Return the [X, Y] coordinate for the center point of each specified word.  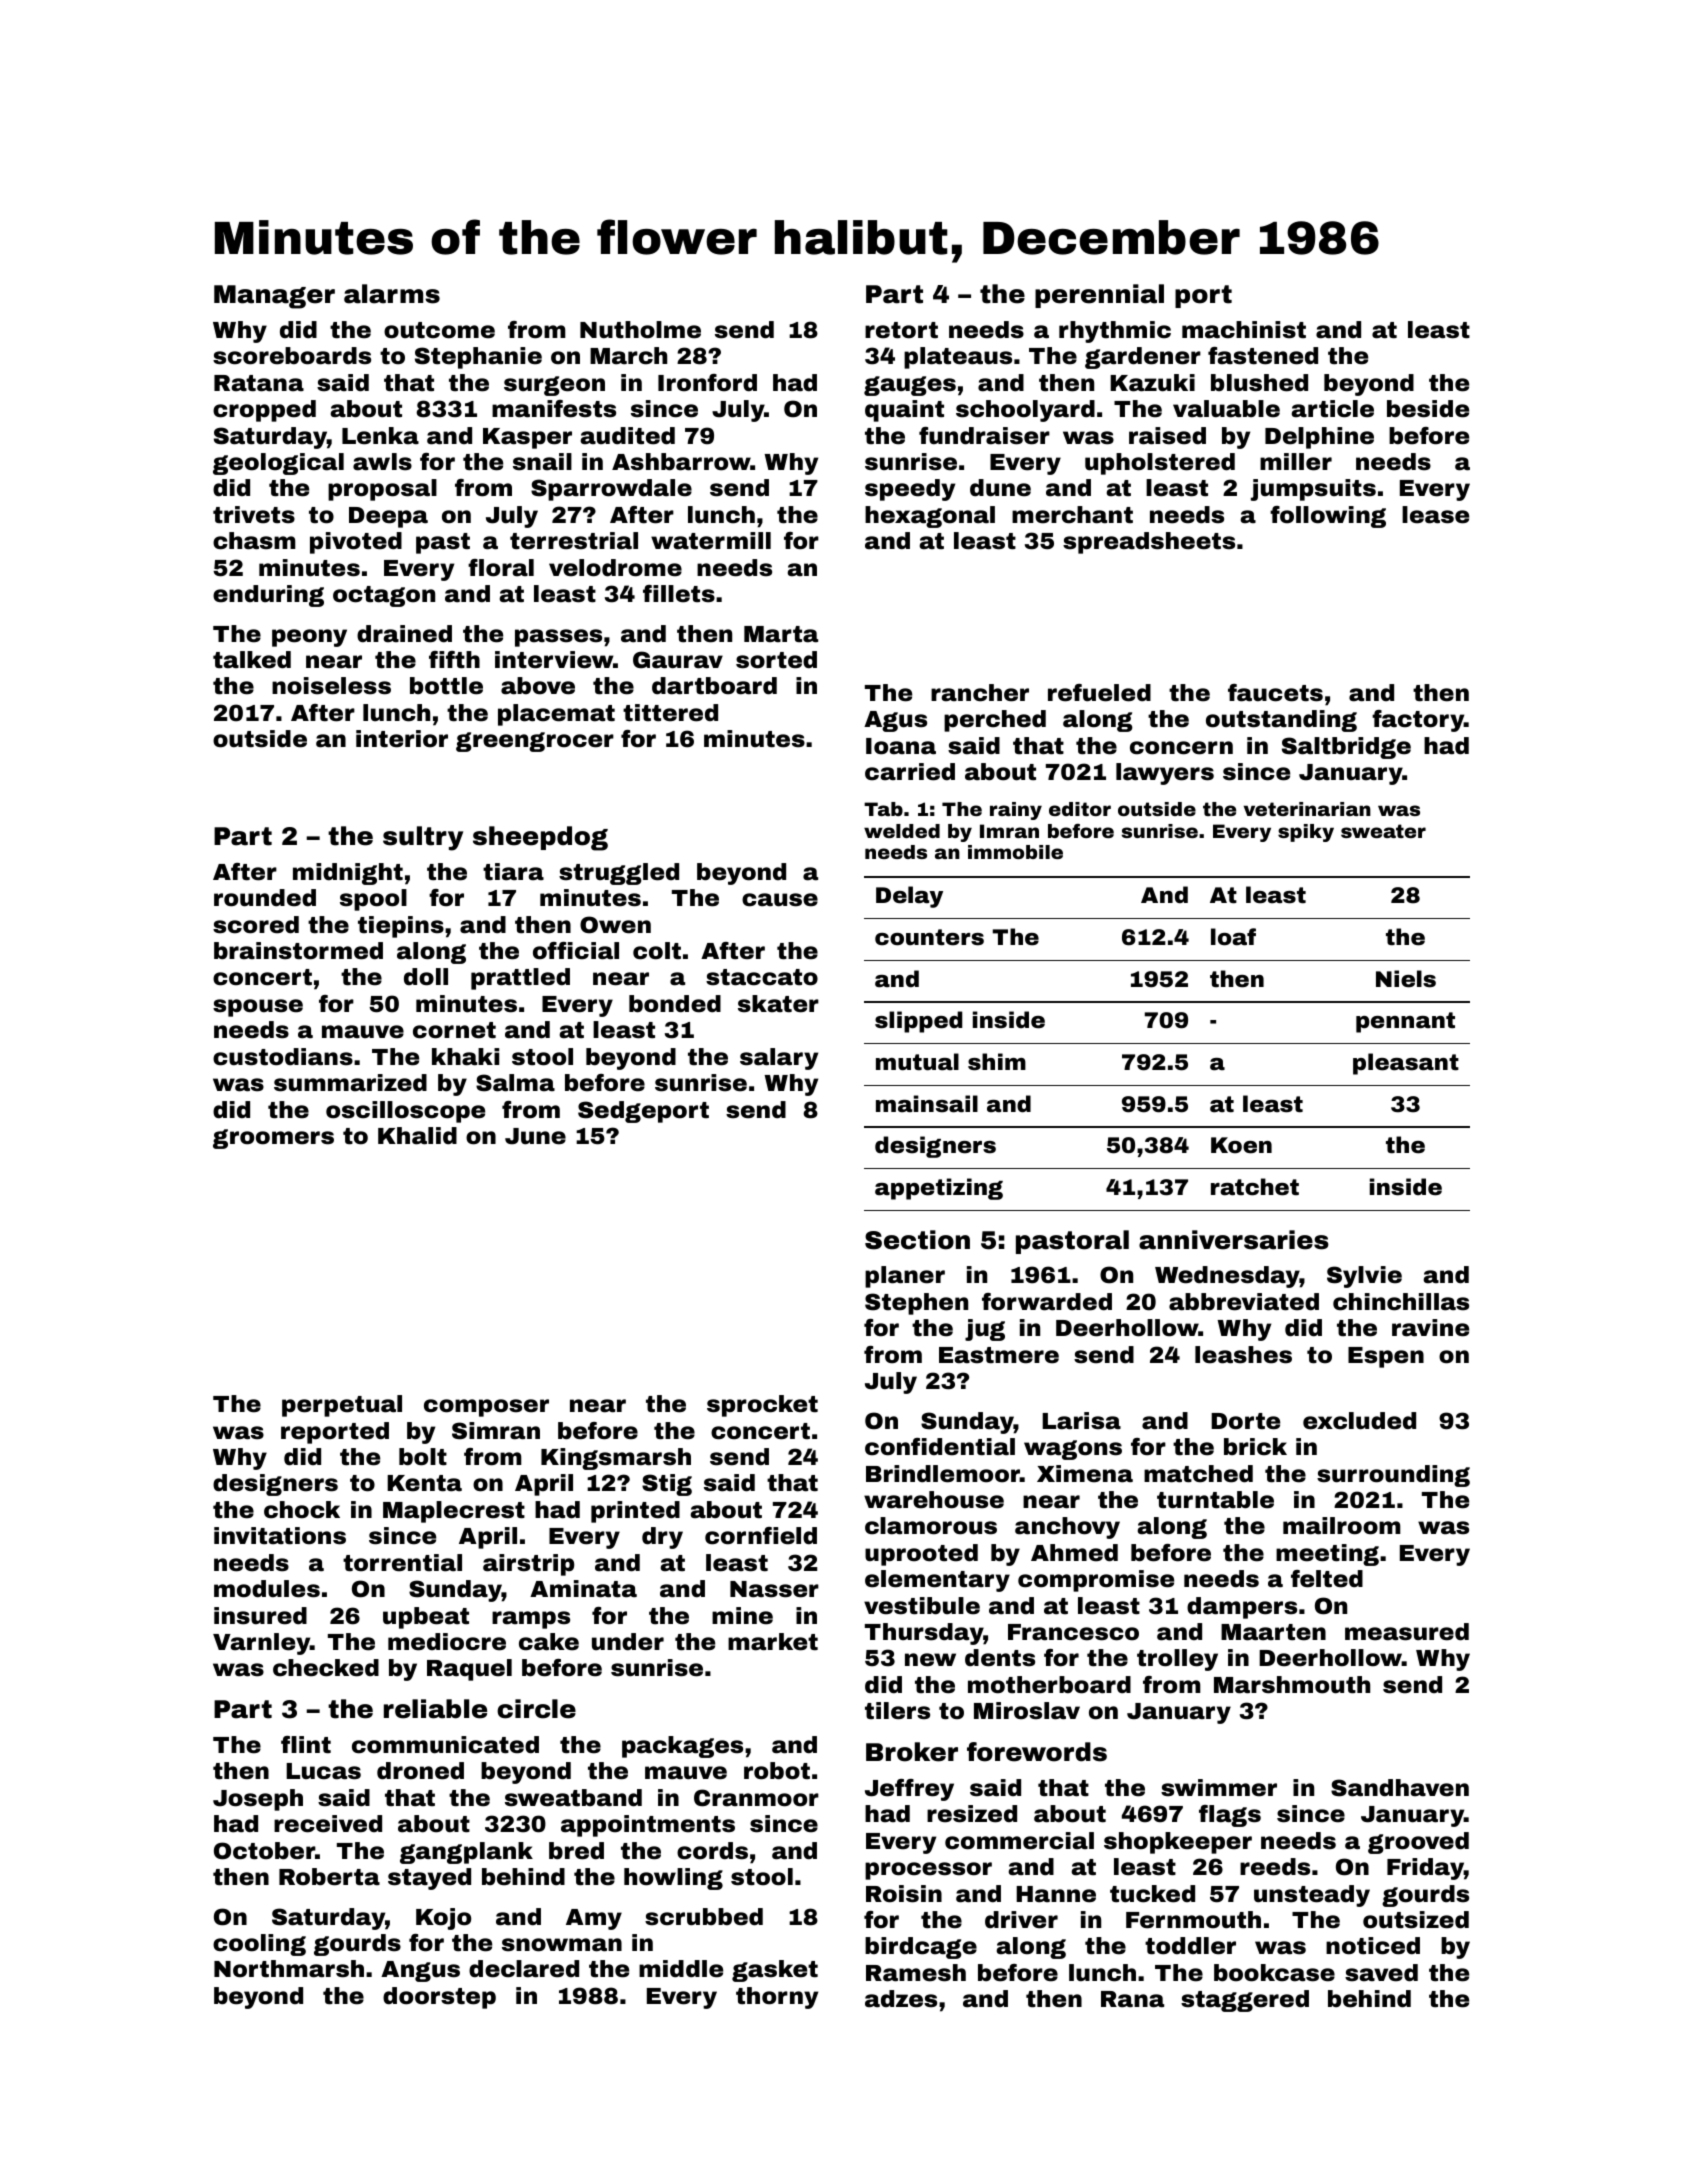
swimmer [1219, 1788]
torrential [402, 1563]
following [1328, 517]
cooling [259, 1945]
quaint [904, 411]
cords [712, 1851]
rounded [265, 898]
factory [1418, 721]
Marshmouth [1292, 1685]
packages [682, 1747]
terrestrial [574, 541]
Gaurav [678, 660]
